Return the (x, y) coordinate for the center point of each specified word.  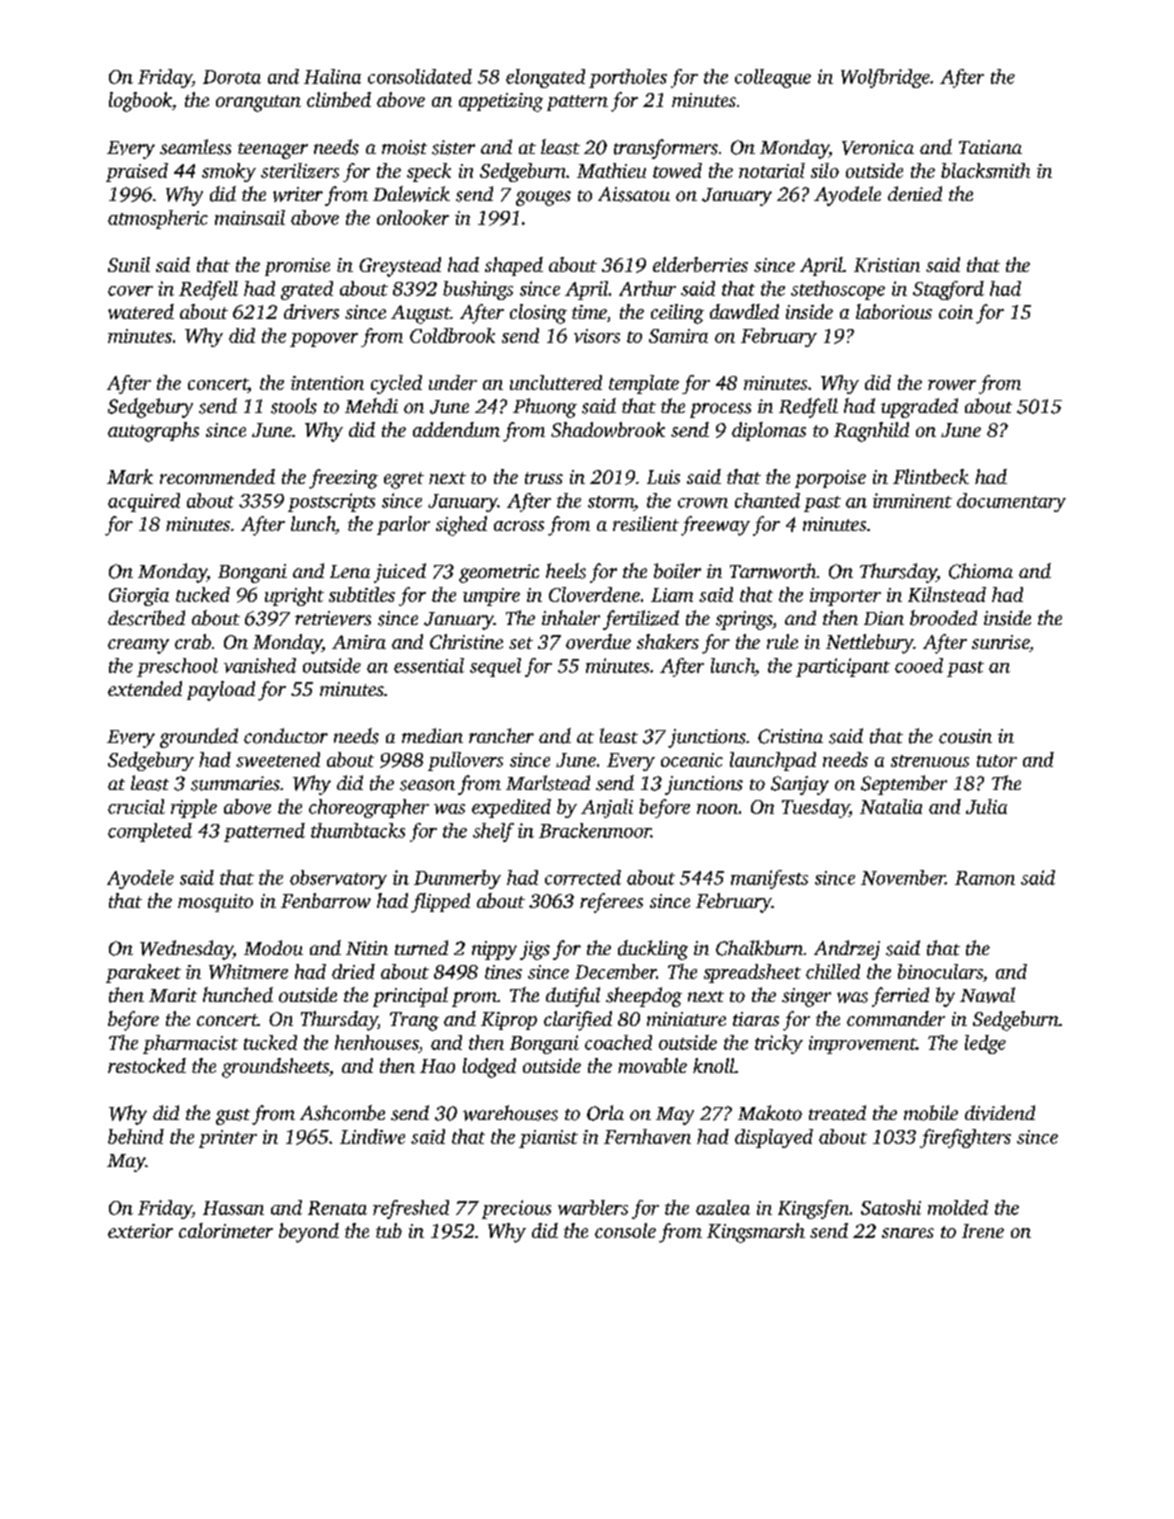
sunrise (1000, 642)
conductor (286, 736)
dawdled (744, 311)
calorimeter (226, 1230)
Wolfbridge (885, 78)
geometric (499, 573)
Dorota (232, 77)
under (453, 382)
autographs (153, 432)
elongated (545, 78)
